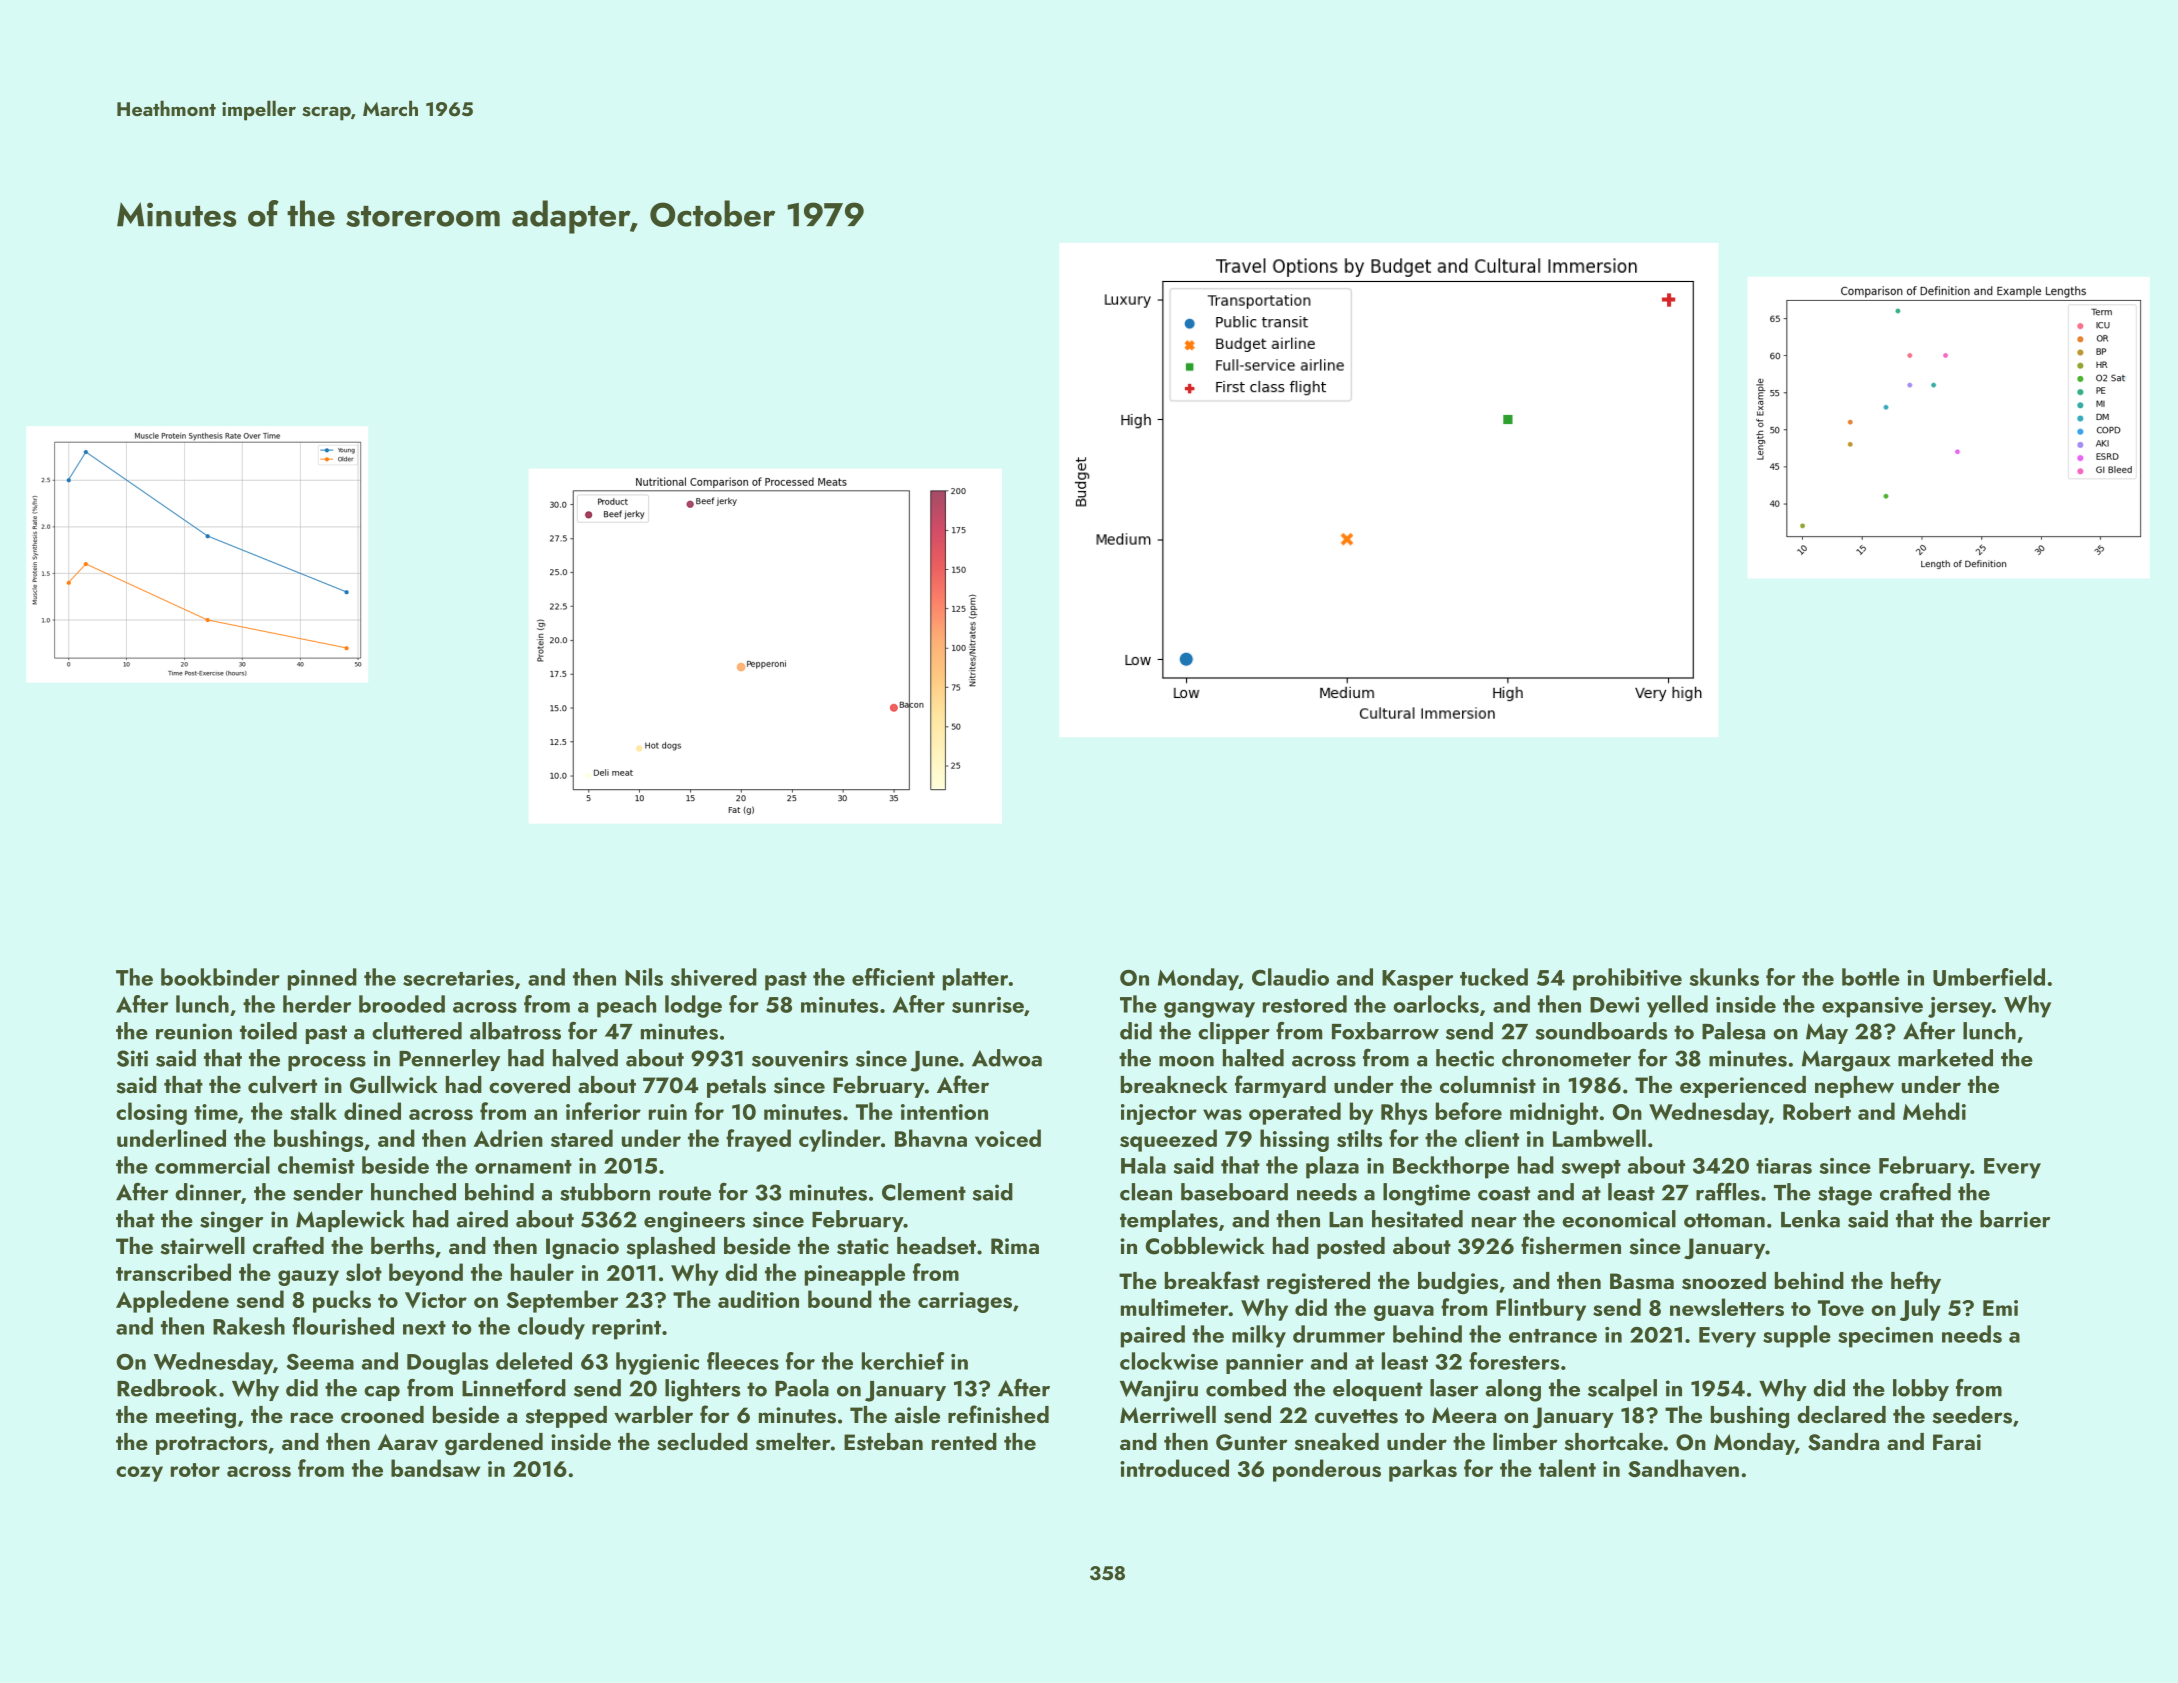  Describe the element at coordinates (508, 1138) in the screenshot. I see `Adrien` at that location.
